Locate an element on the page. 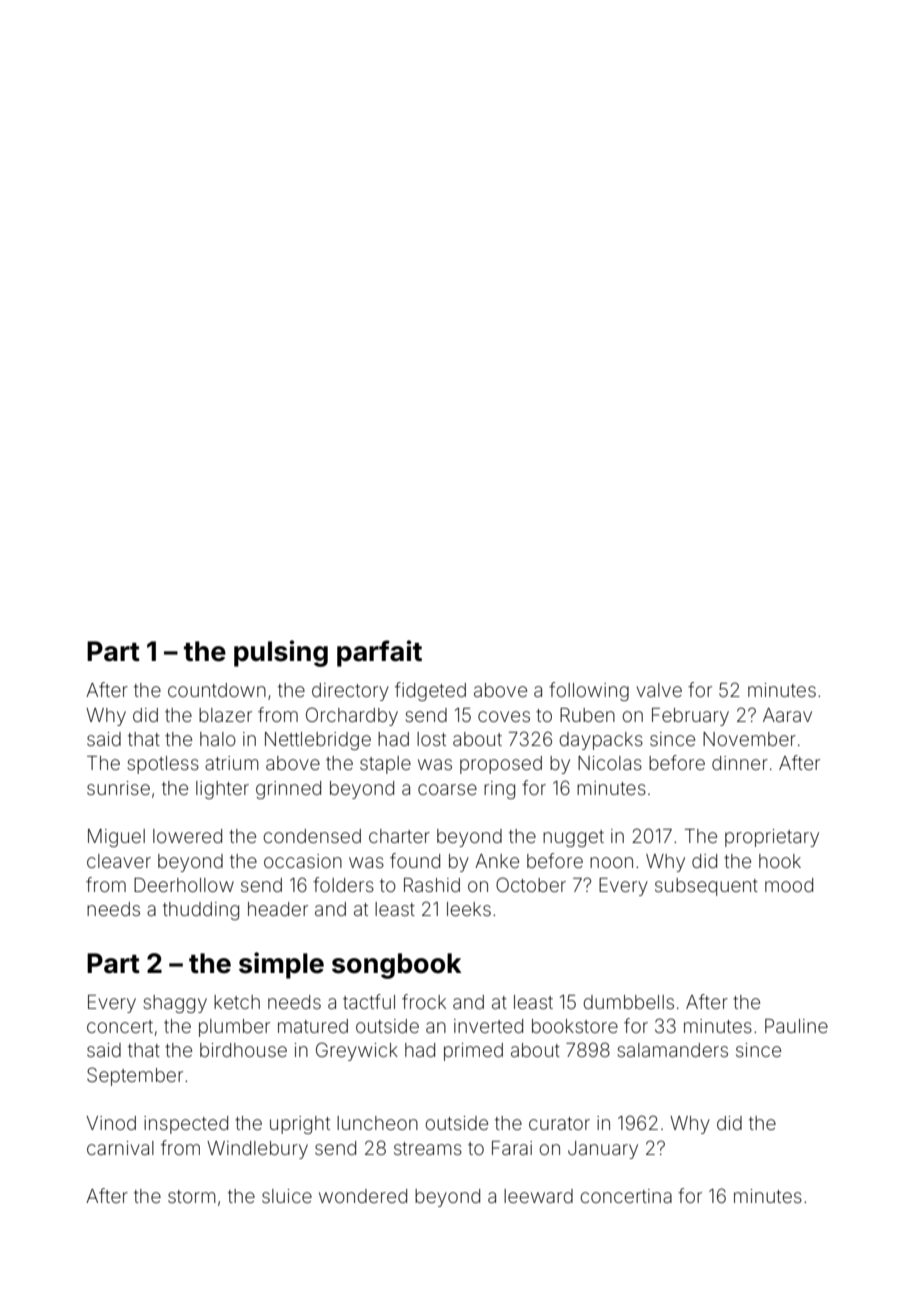 The height and width of the page is (1314, 924). primed is located at coordinates (473, 1052).
